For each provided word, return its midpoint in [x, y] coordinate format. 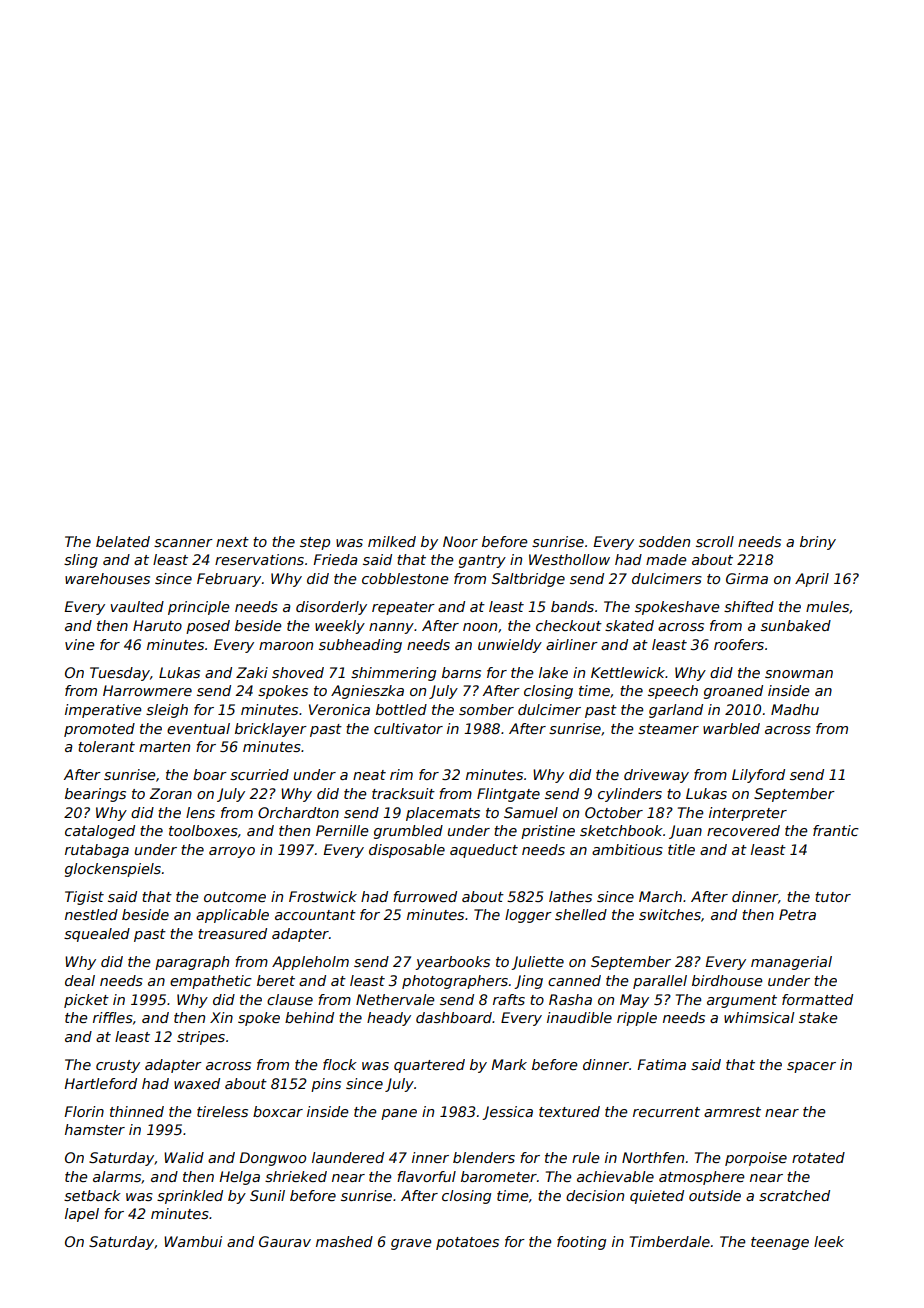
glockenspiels [113, 870]
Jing [528, 982]
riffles [113, 1017]
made [666, 559]
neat [369, 775]
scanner [183, 543]
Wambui [193, 1241]
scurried [259, 774]
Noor [460, 541]
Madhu [795, 709]
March [660, 896]
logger [528, 916]
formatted [817, 999]
